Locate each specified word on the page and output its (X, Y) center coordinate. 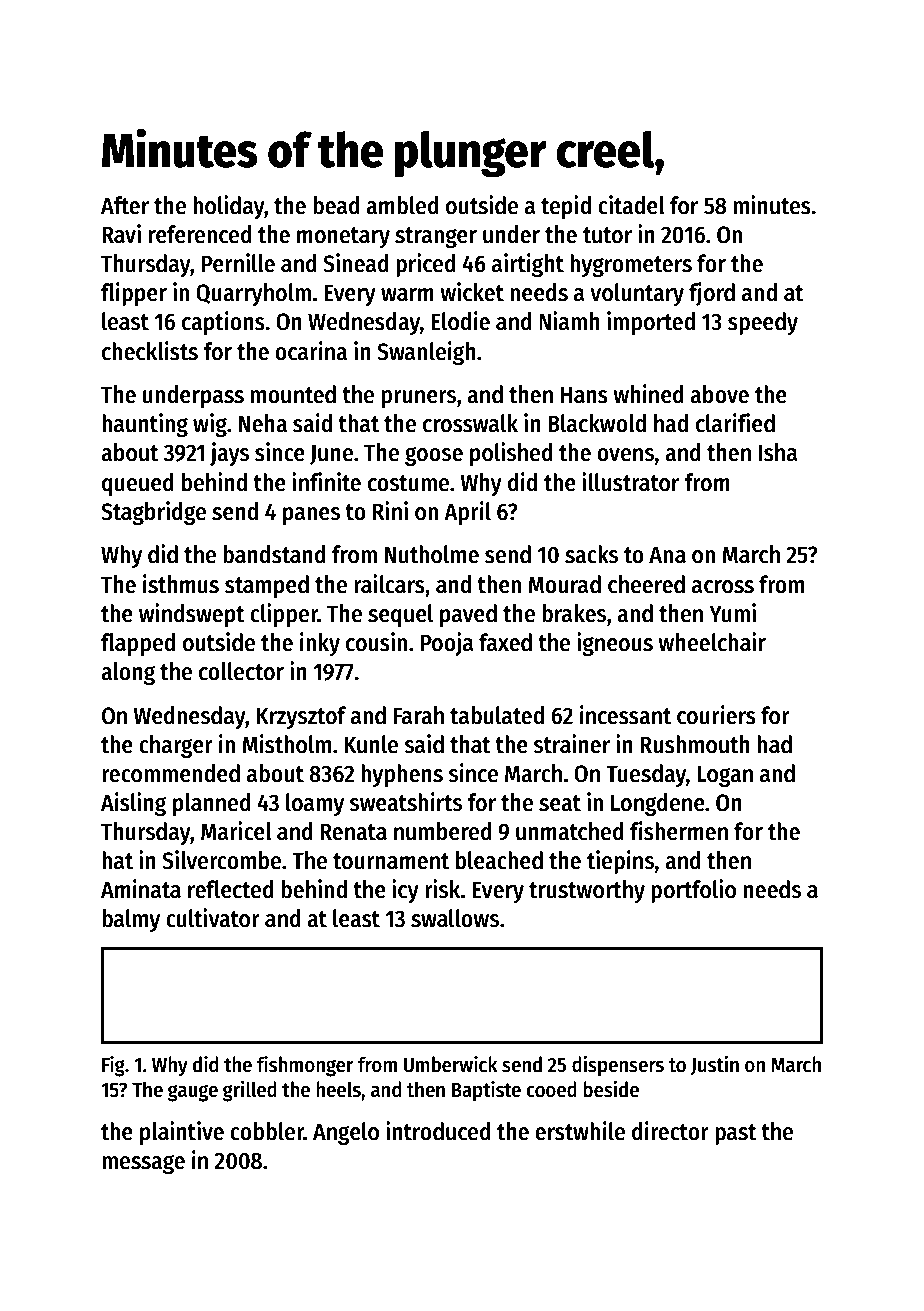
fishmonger (305, 1066)
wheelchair (712, 642)
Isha (778, 452)
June (331, 454)
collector (241, 671)
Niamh (569, 321)
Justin (715, 1065)
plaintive (182, 1133)
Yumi (732, 613)
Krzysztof (301, 717)
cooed (551, 1089)
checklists (150, 351)
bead (336, 205)
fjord (712, 294)
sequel (400, 615)
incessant (625, 715)
